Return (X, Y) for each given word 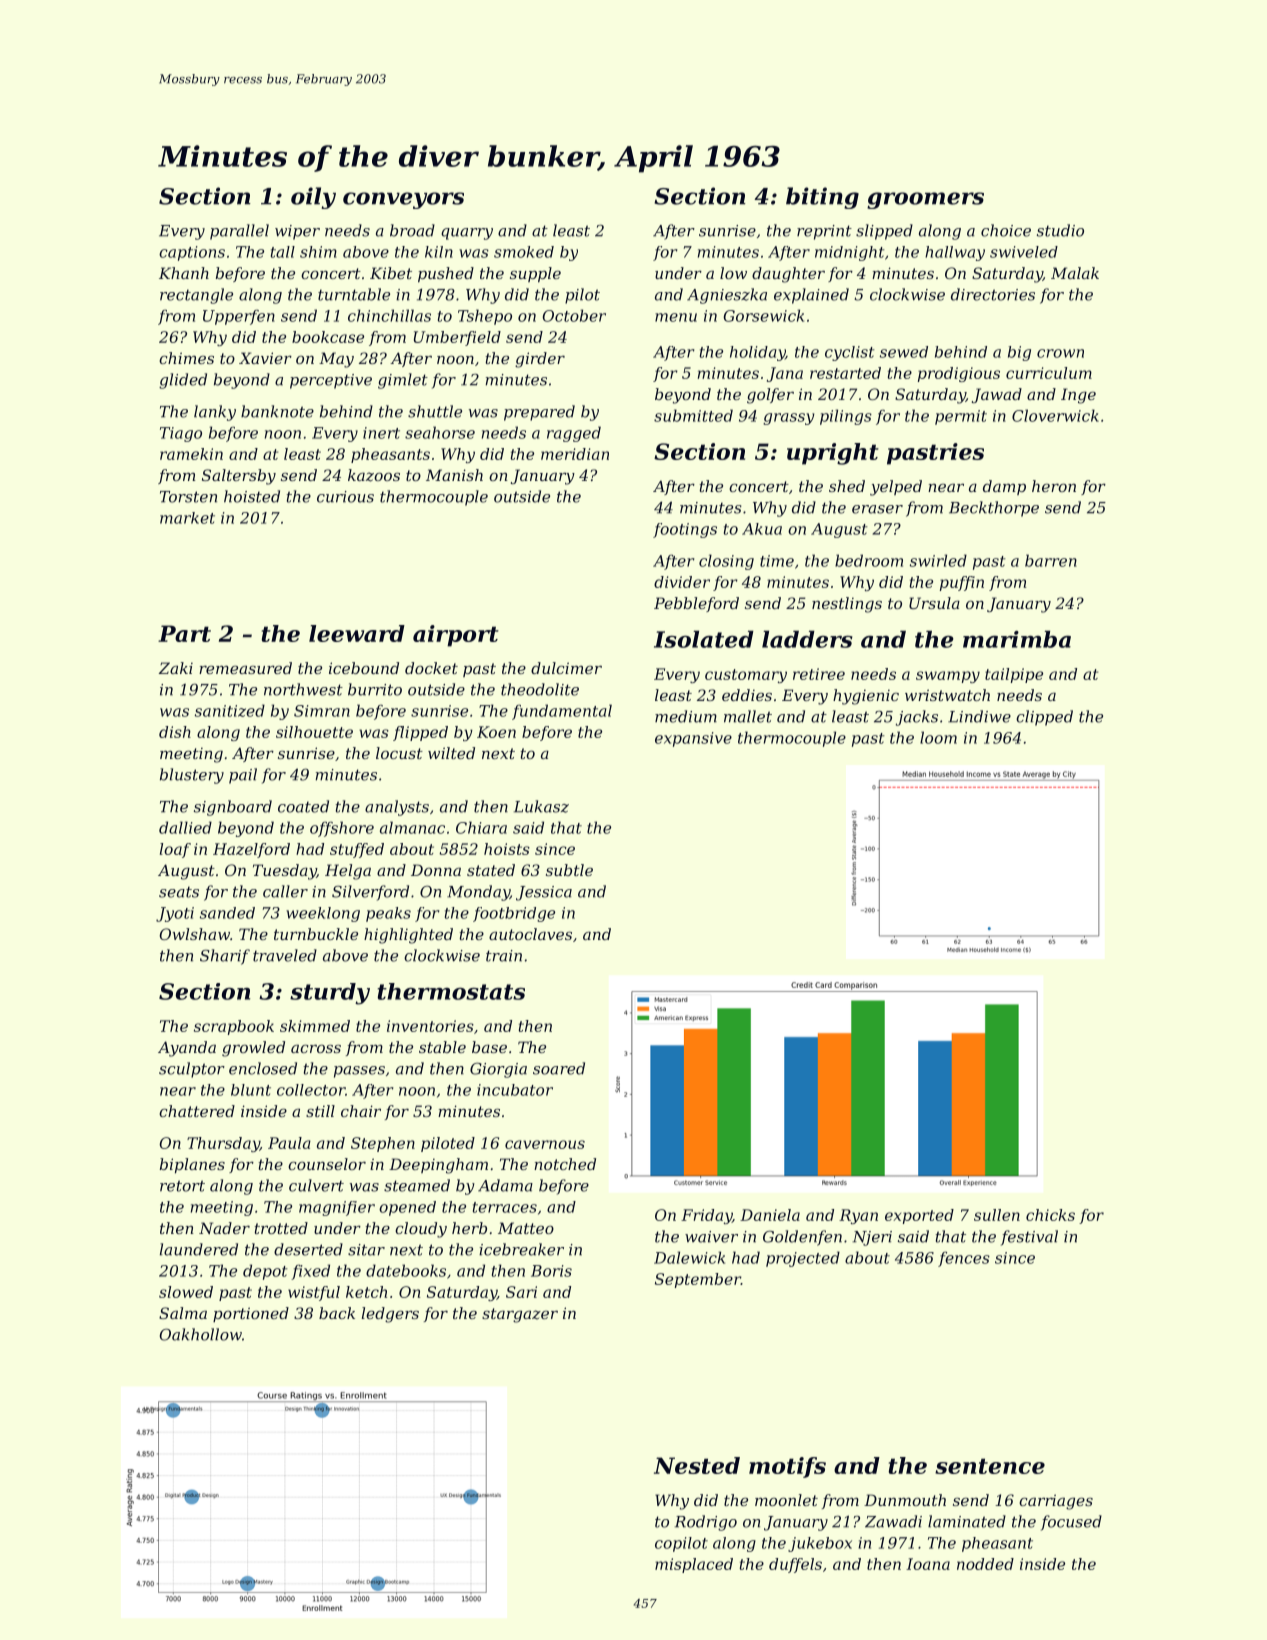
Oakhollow (201, 1334)
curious (345, 497)
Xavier (265, 358)
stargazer (520, 1315)
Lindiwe (979, 716)
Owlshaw (195, 934)
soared (559, 1068)
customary (746, 676)
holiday (757, 353)
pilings (846, 417)
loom (938, 737)
